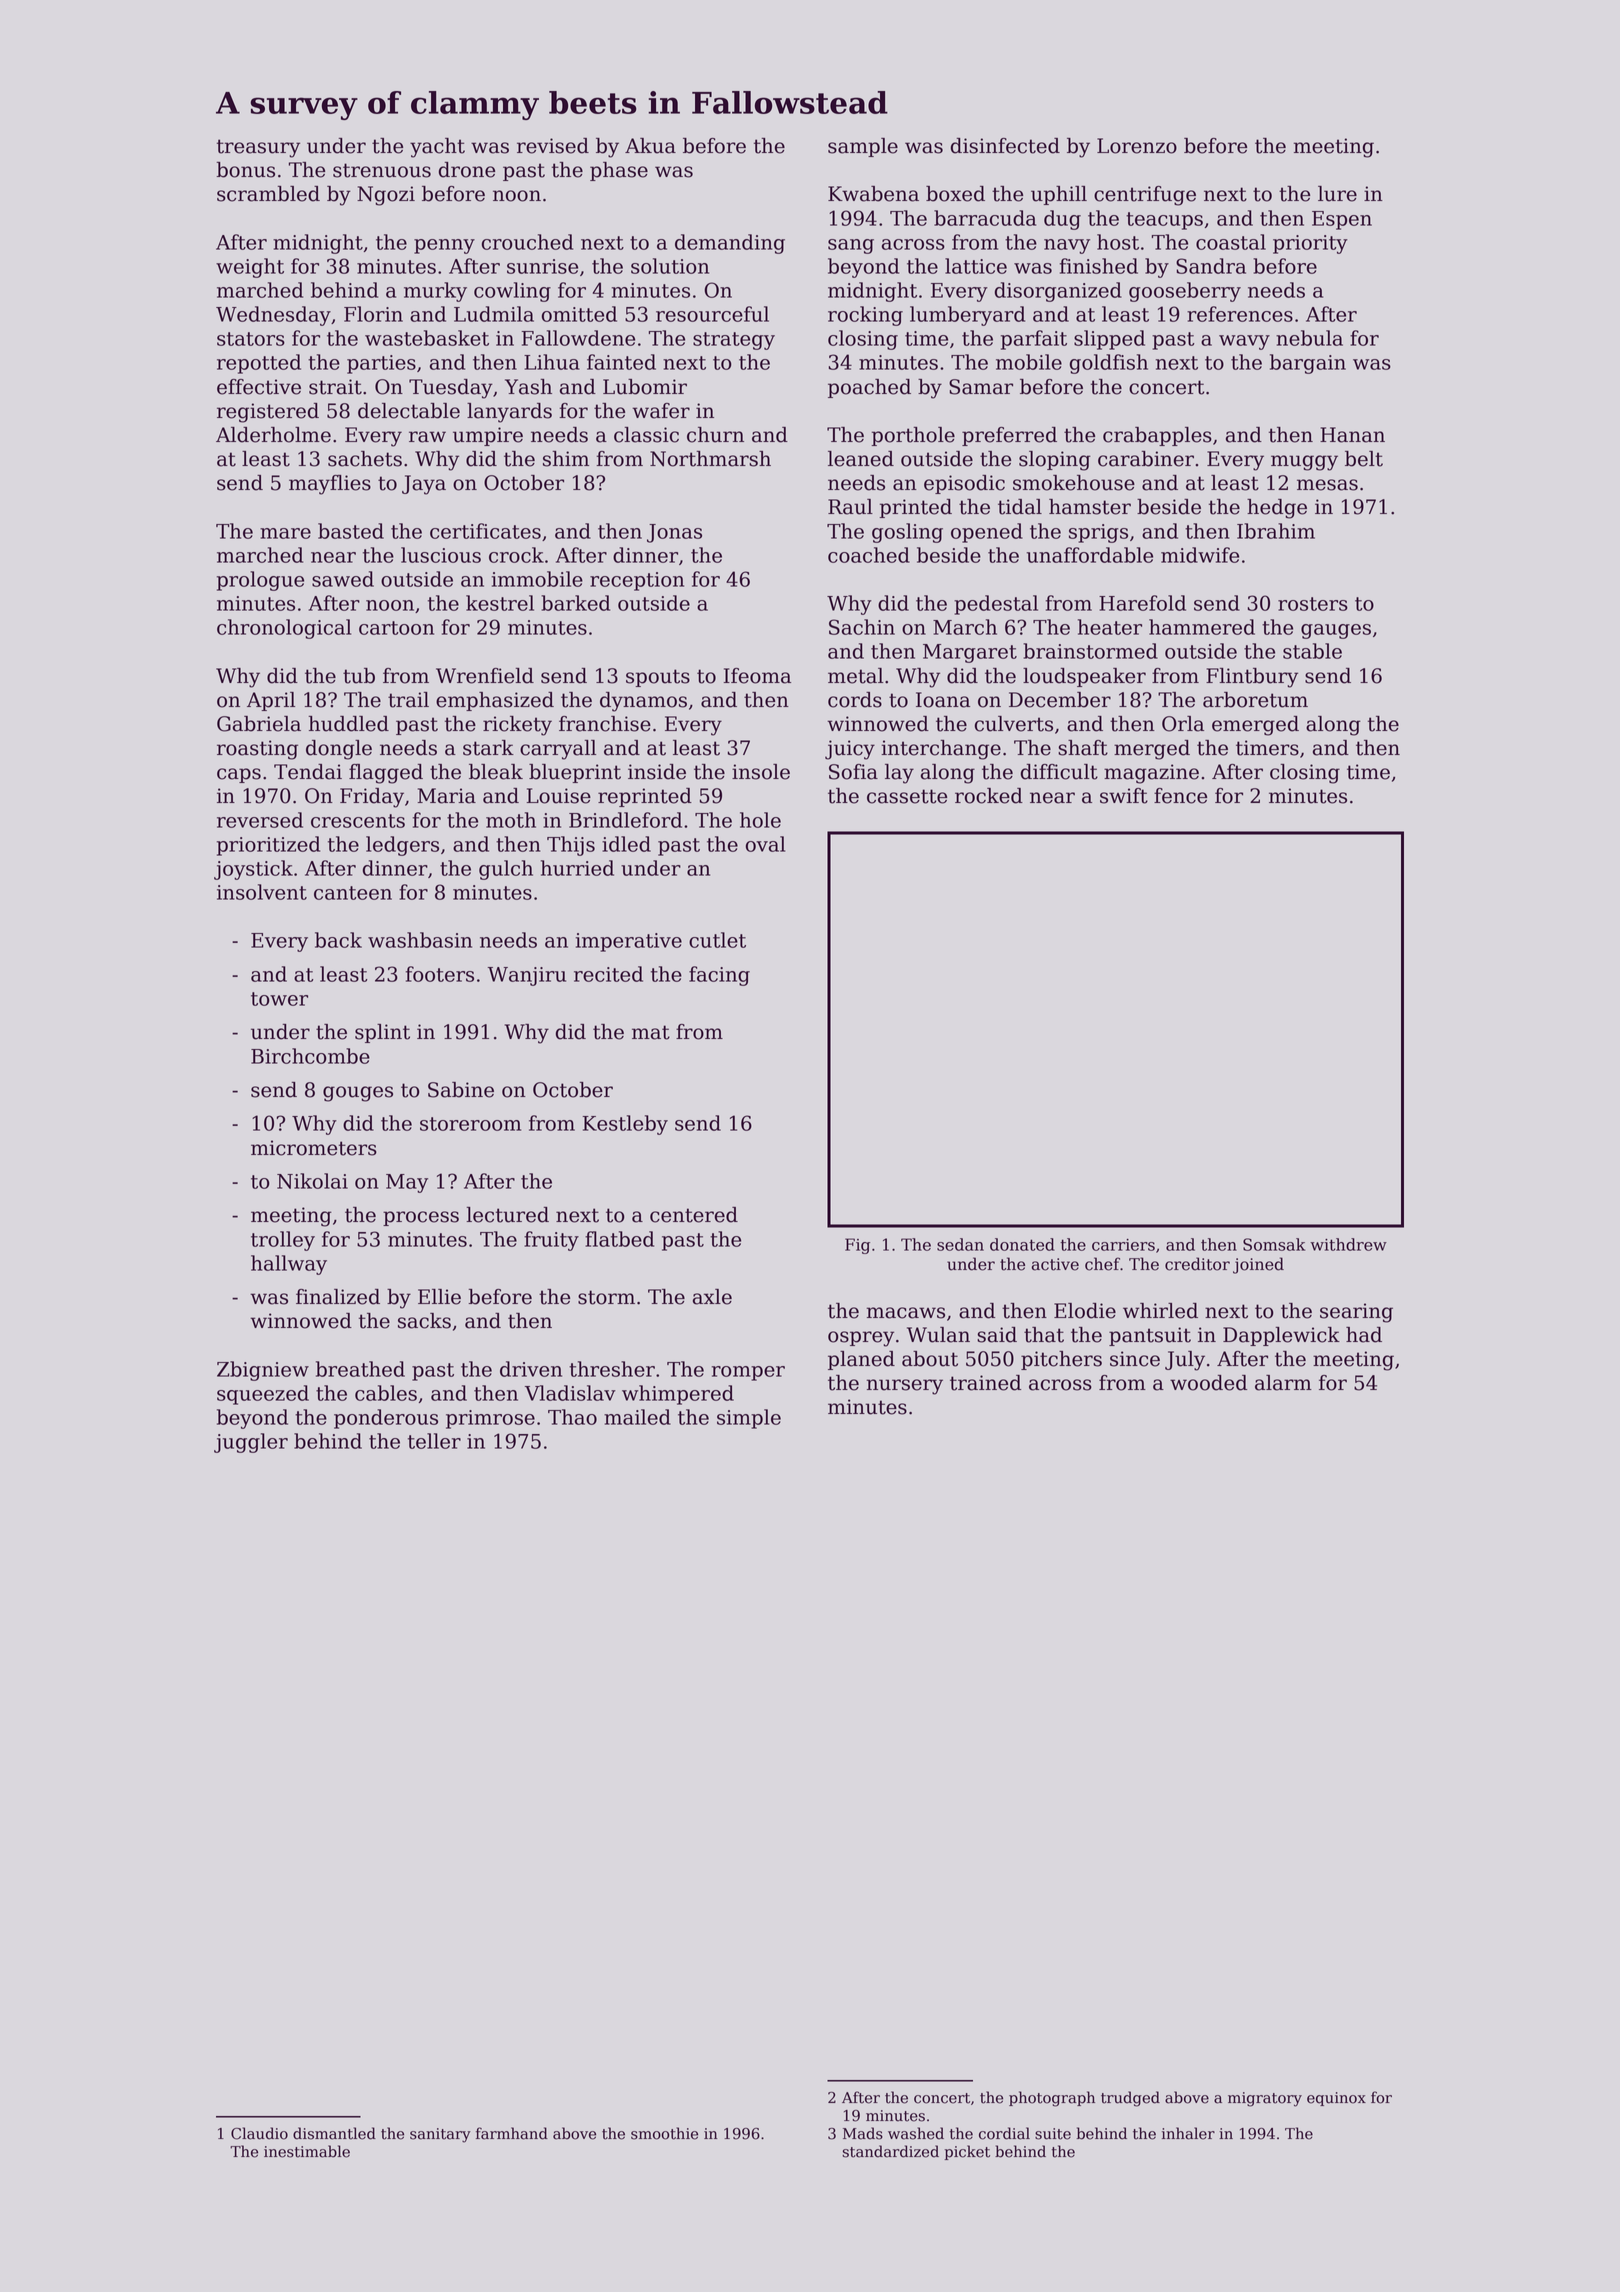 The image size is (1620, 2292). What do you see at coordinates (1188, 2133) in the image?
I see `inhaler` at bounding box center [1188, 2133].
